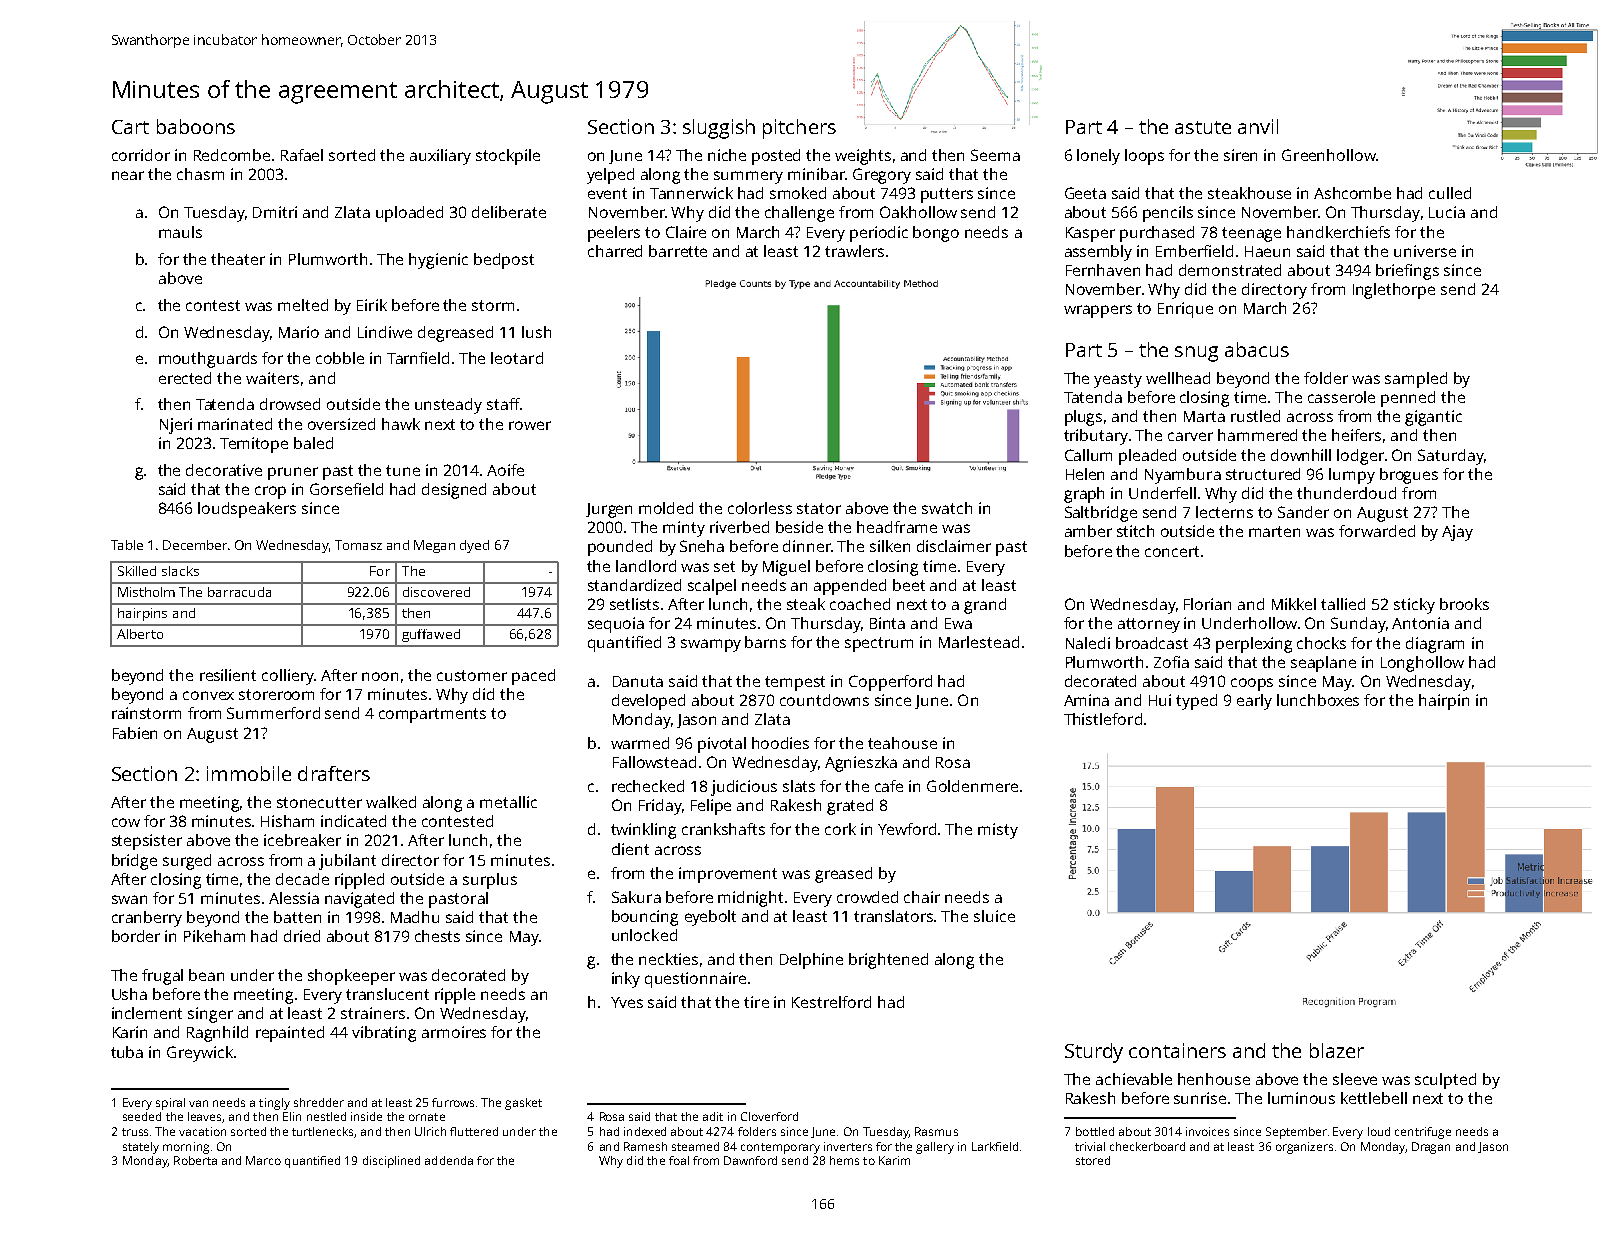  What do you see at coordinates (196, 126) in the image?
I see `baboons` at bounding box center [196, 126].
